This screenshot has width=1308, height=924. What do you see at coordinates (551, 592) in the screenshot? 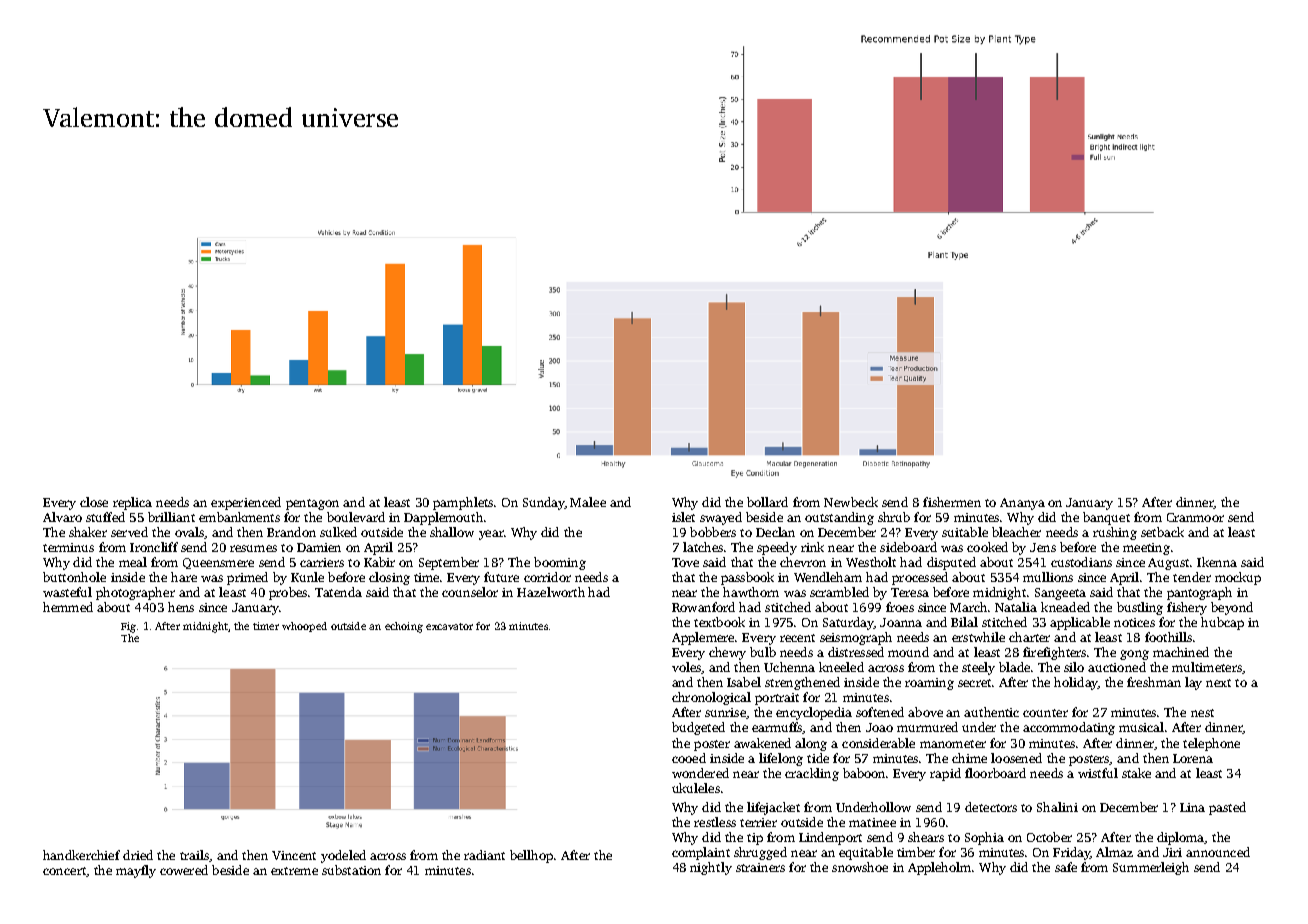
I see `Hazelworth` at bounding box center [551, 592].
